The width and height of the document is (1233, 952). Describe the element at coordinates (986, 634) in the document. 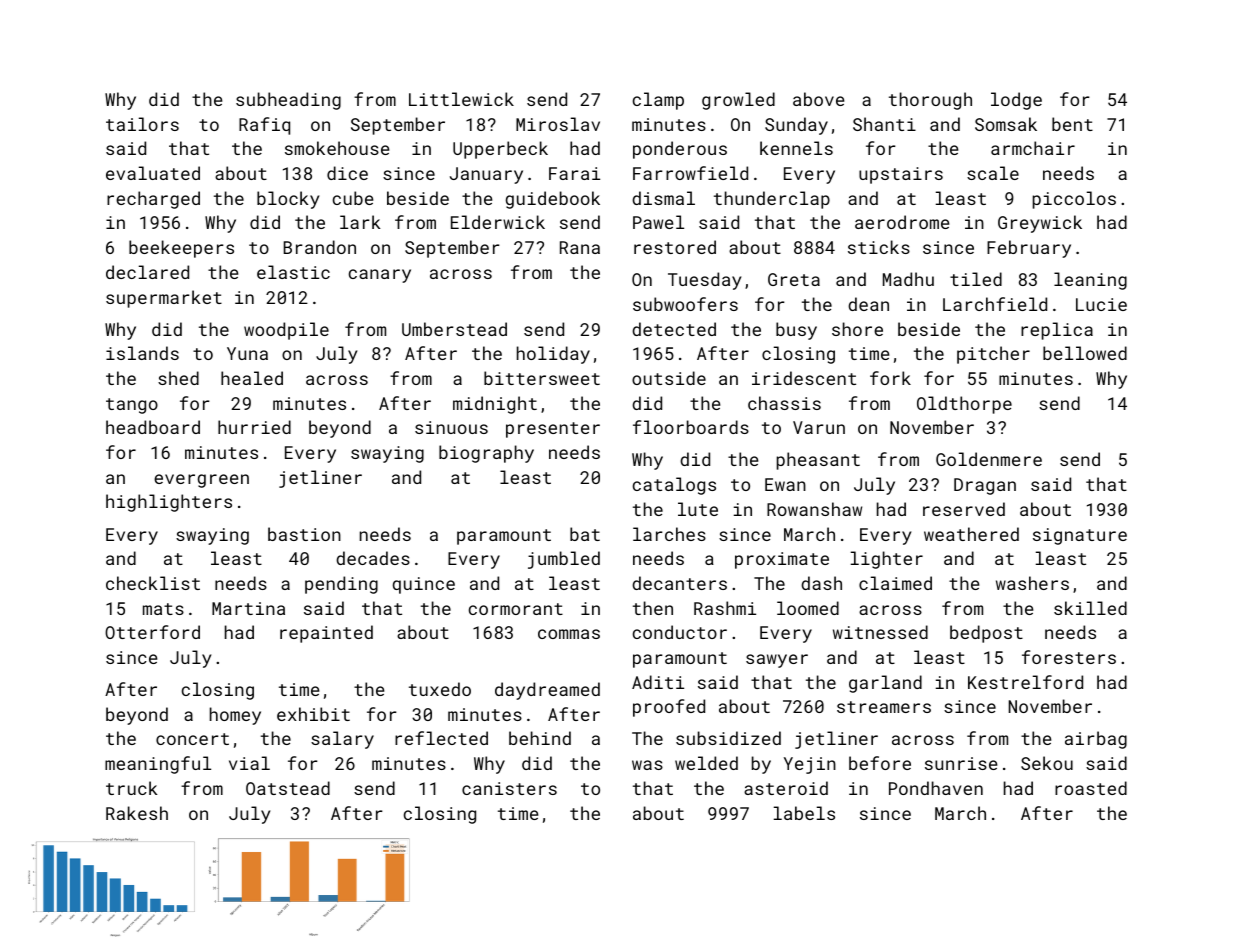

I see `bedpost` at that location.
